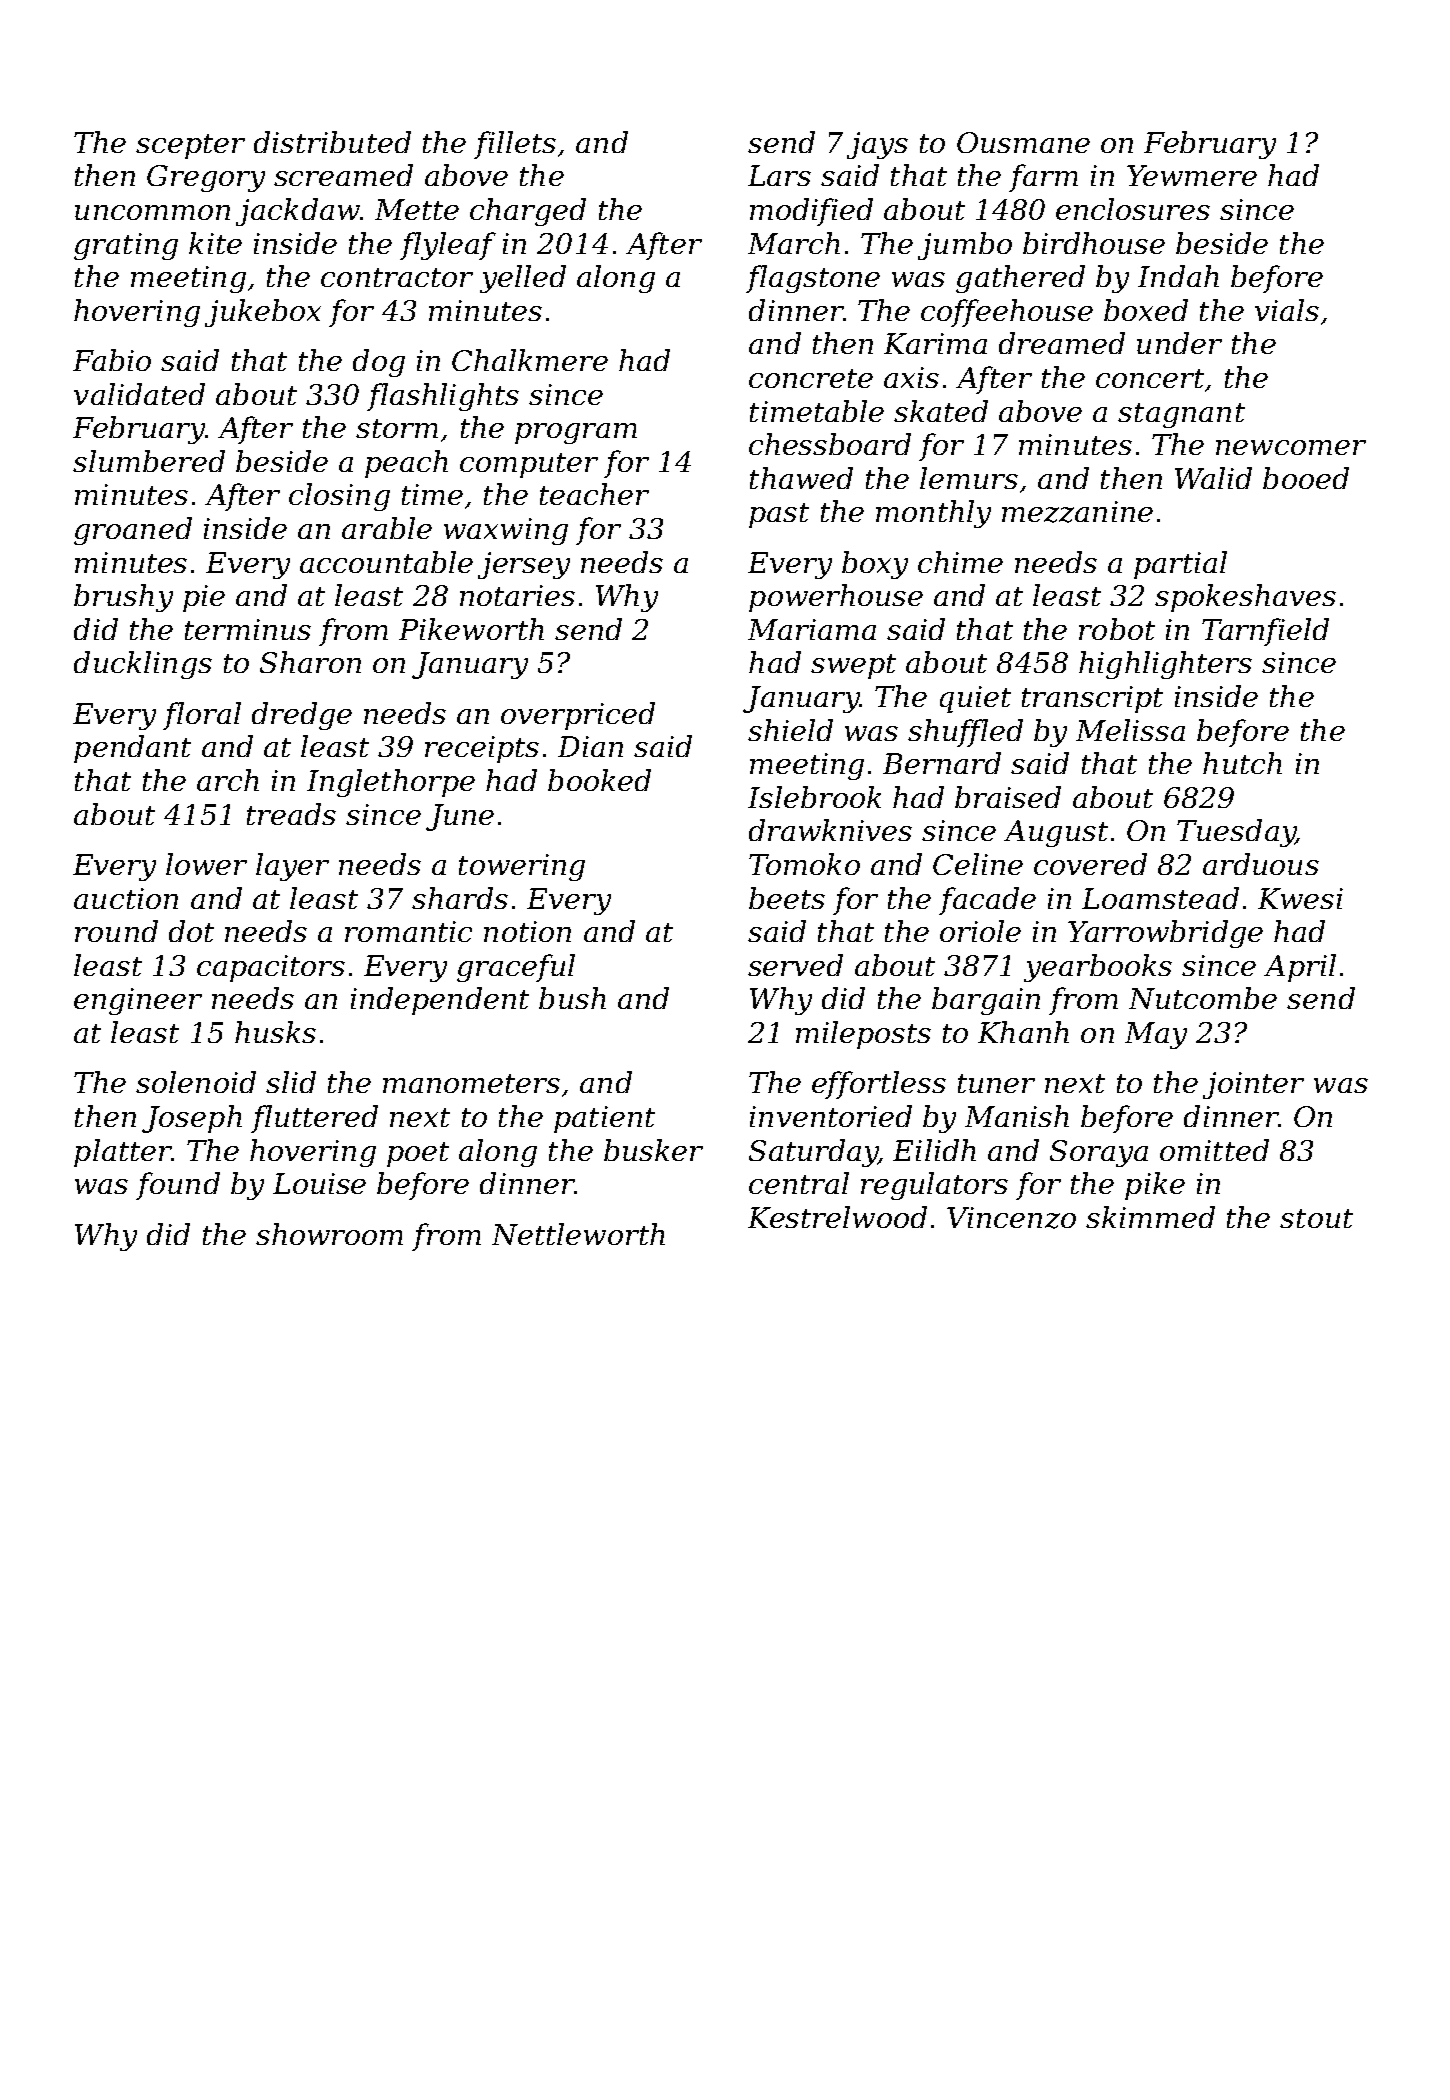 The height and width of the image is (2100, 1450). Describe the element at coordinates (192, 1119) in the image. I see `Joseph` at that location.
